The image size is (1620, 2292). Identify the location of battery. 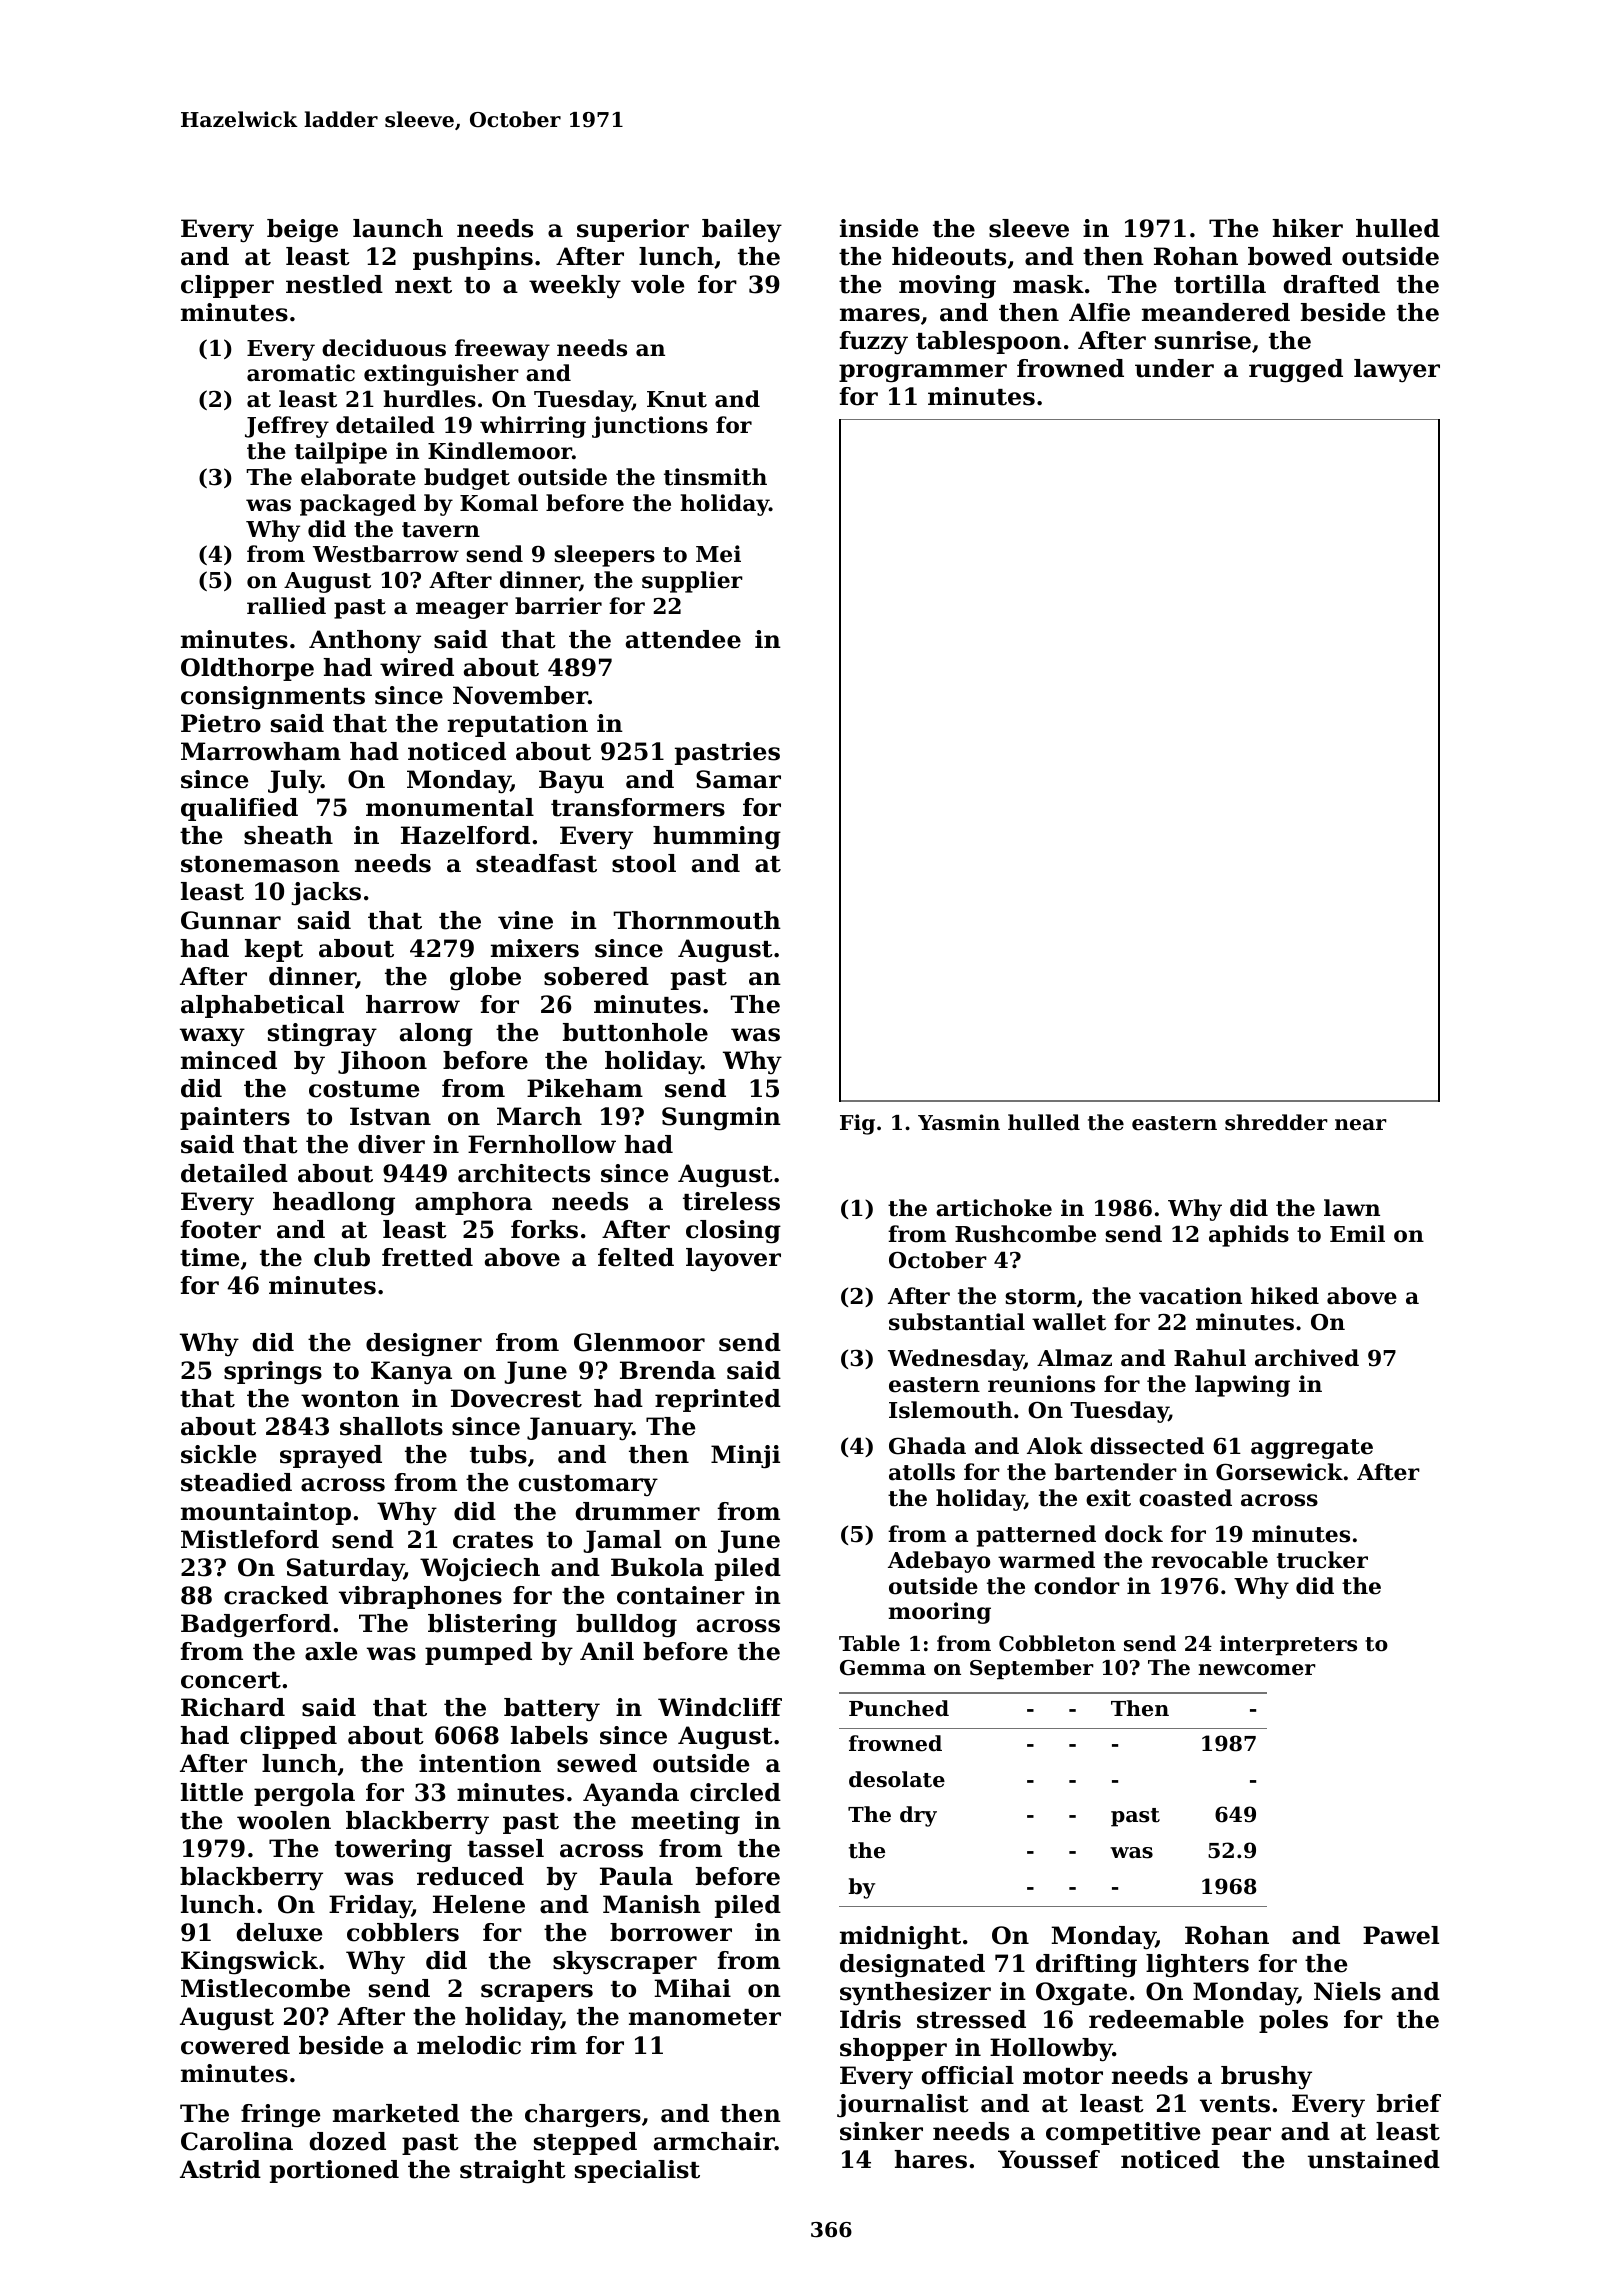
(552, 1709).
